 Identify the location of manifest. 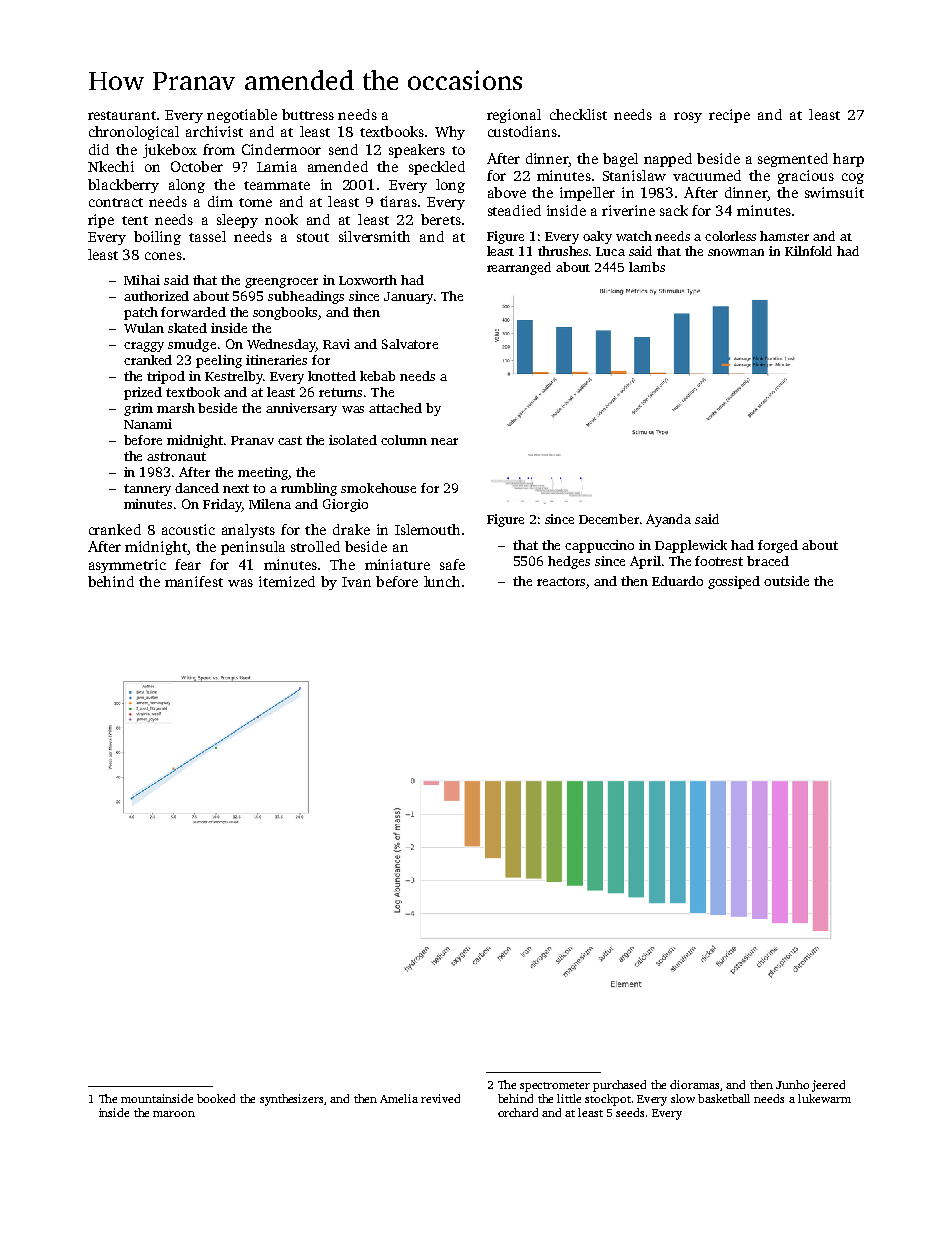
(194, 581).
